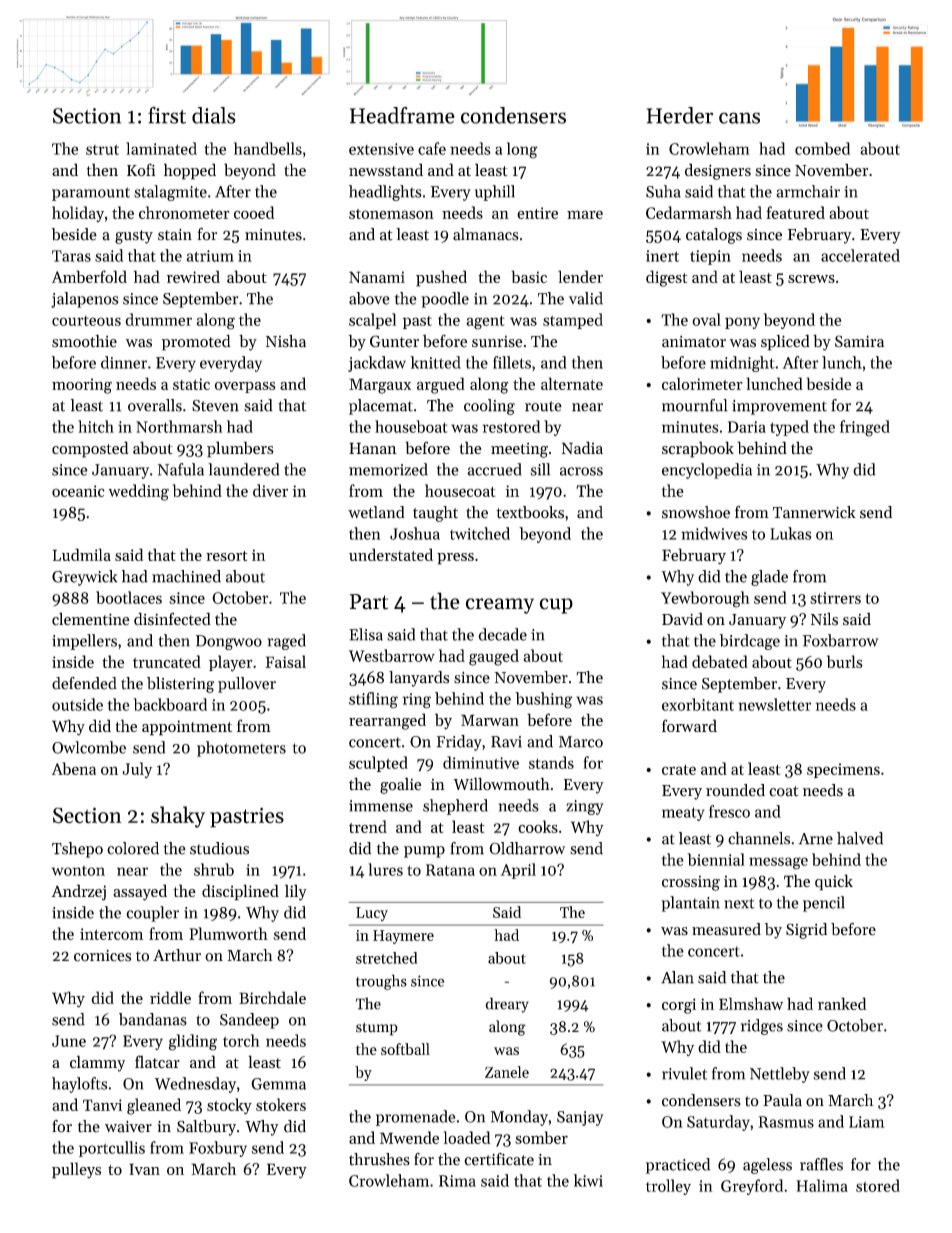 Image resolution: width=952 pixels, height=1233 pixels. I want to click on cooed, so click(254, 212).
